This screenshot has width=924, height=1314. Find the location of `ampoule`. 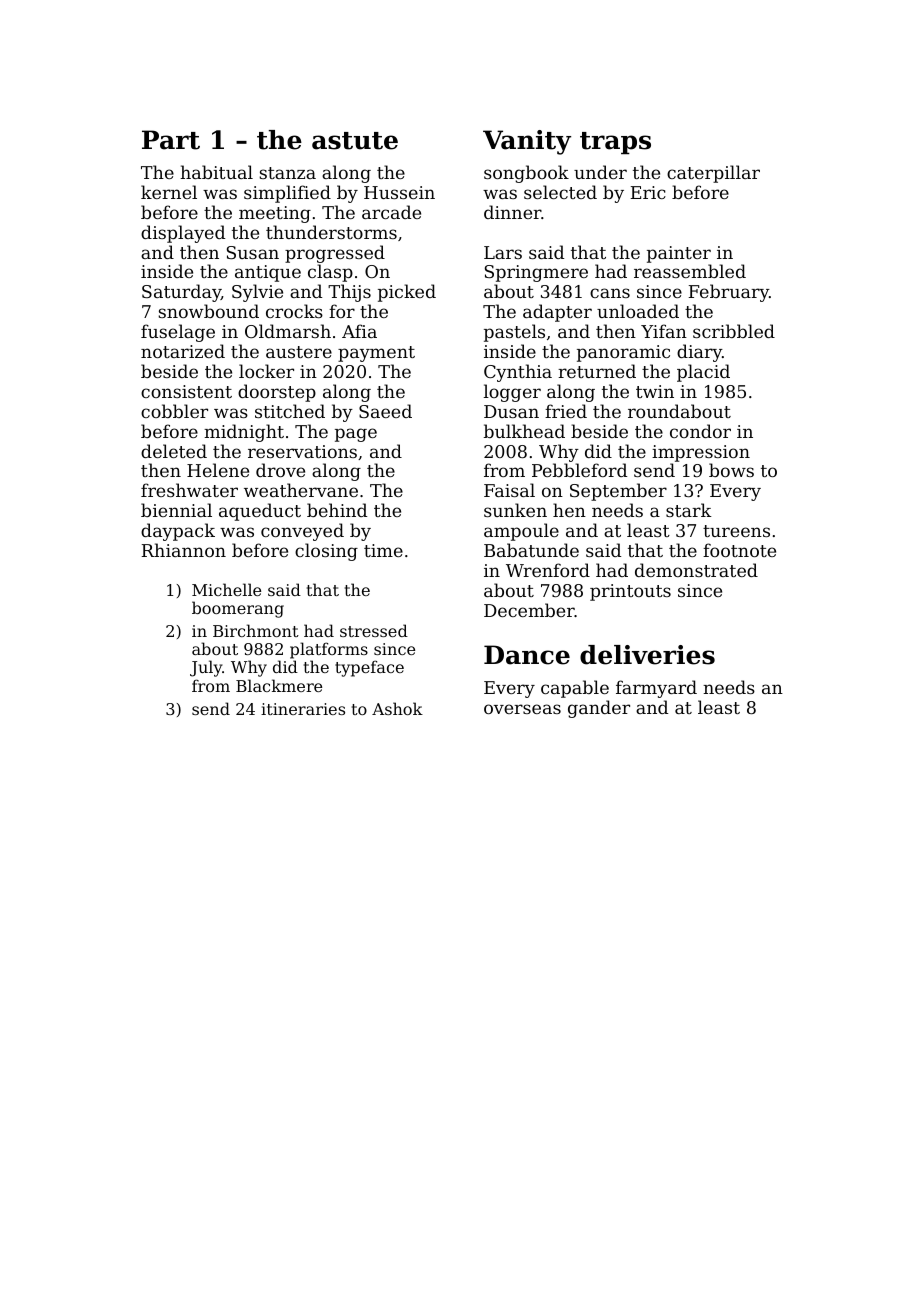

ampoule is located at coordinates (521, 532).
